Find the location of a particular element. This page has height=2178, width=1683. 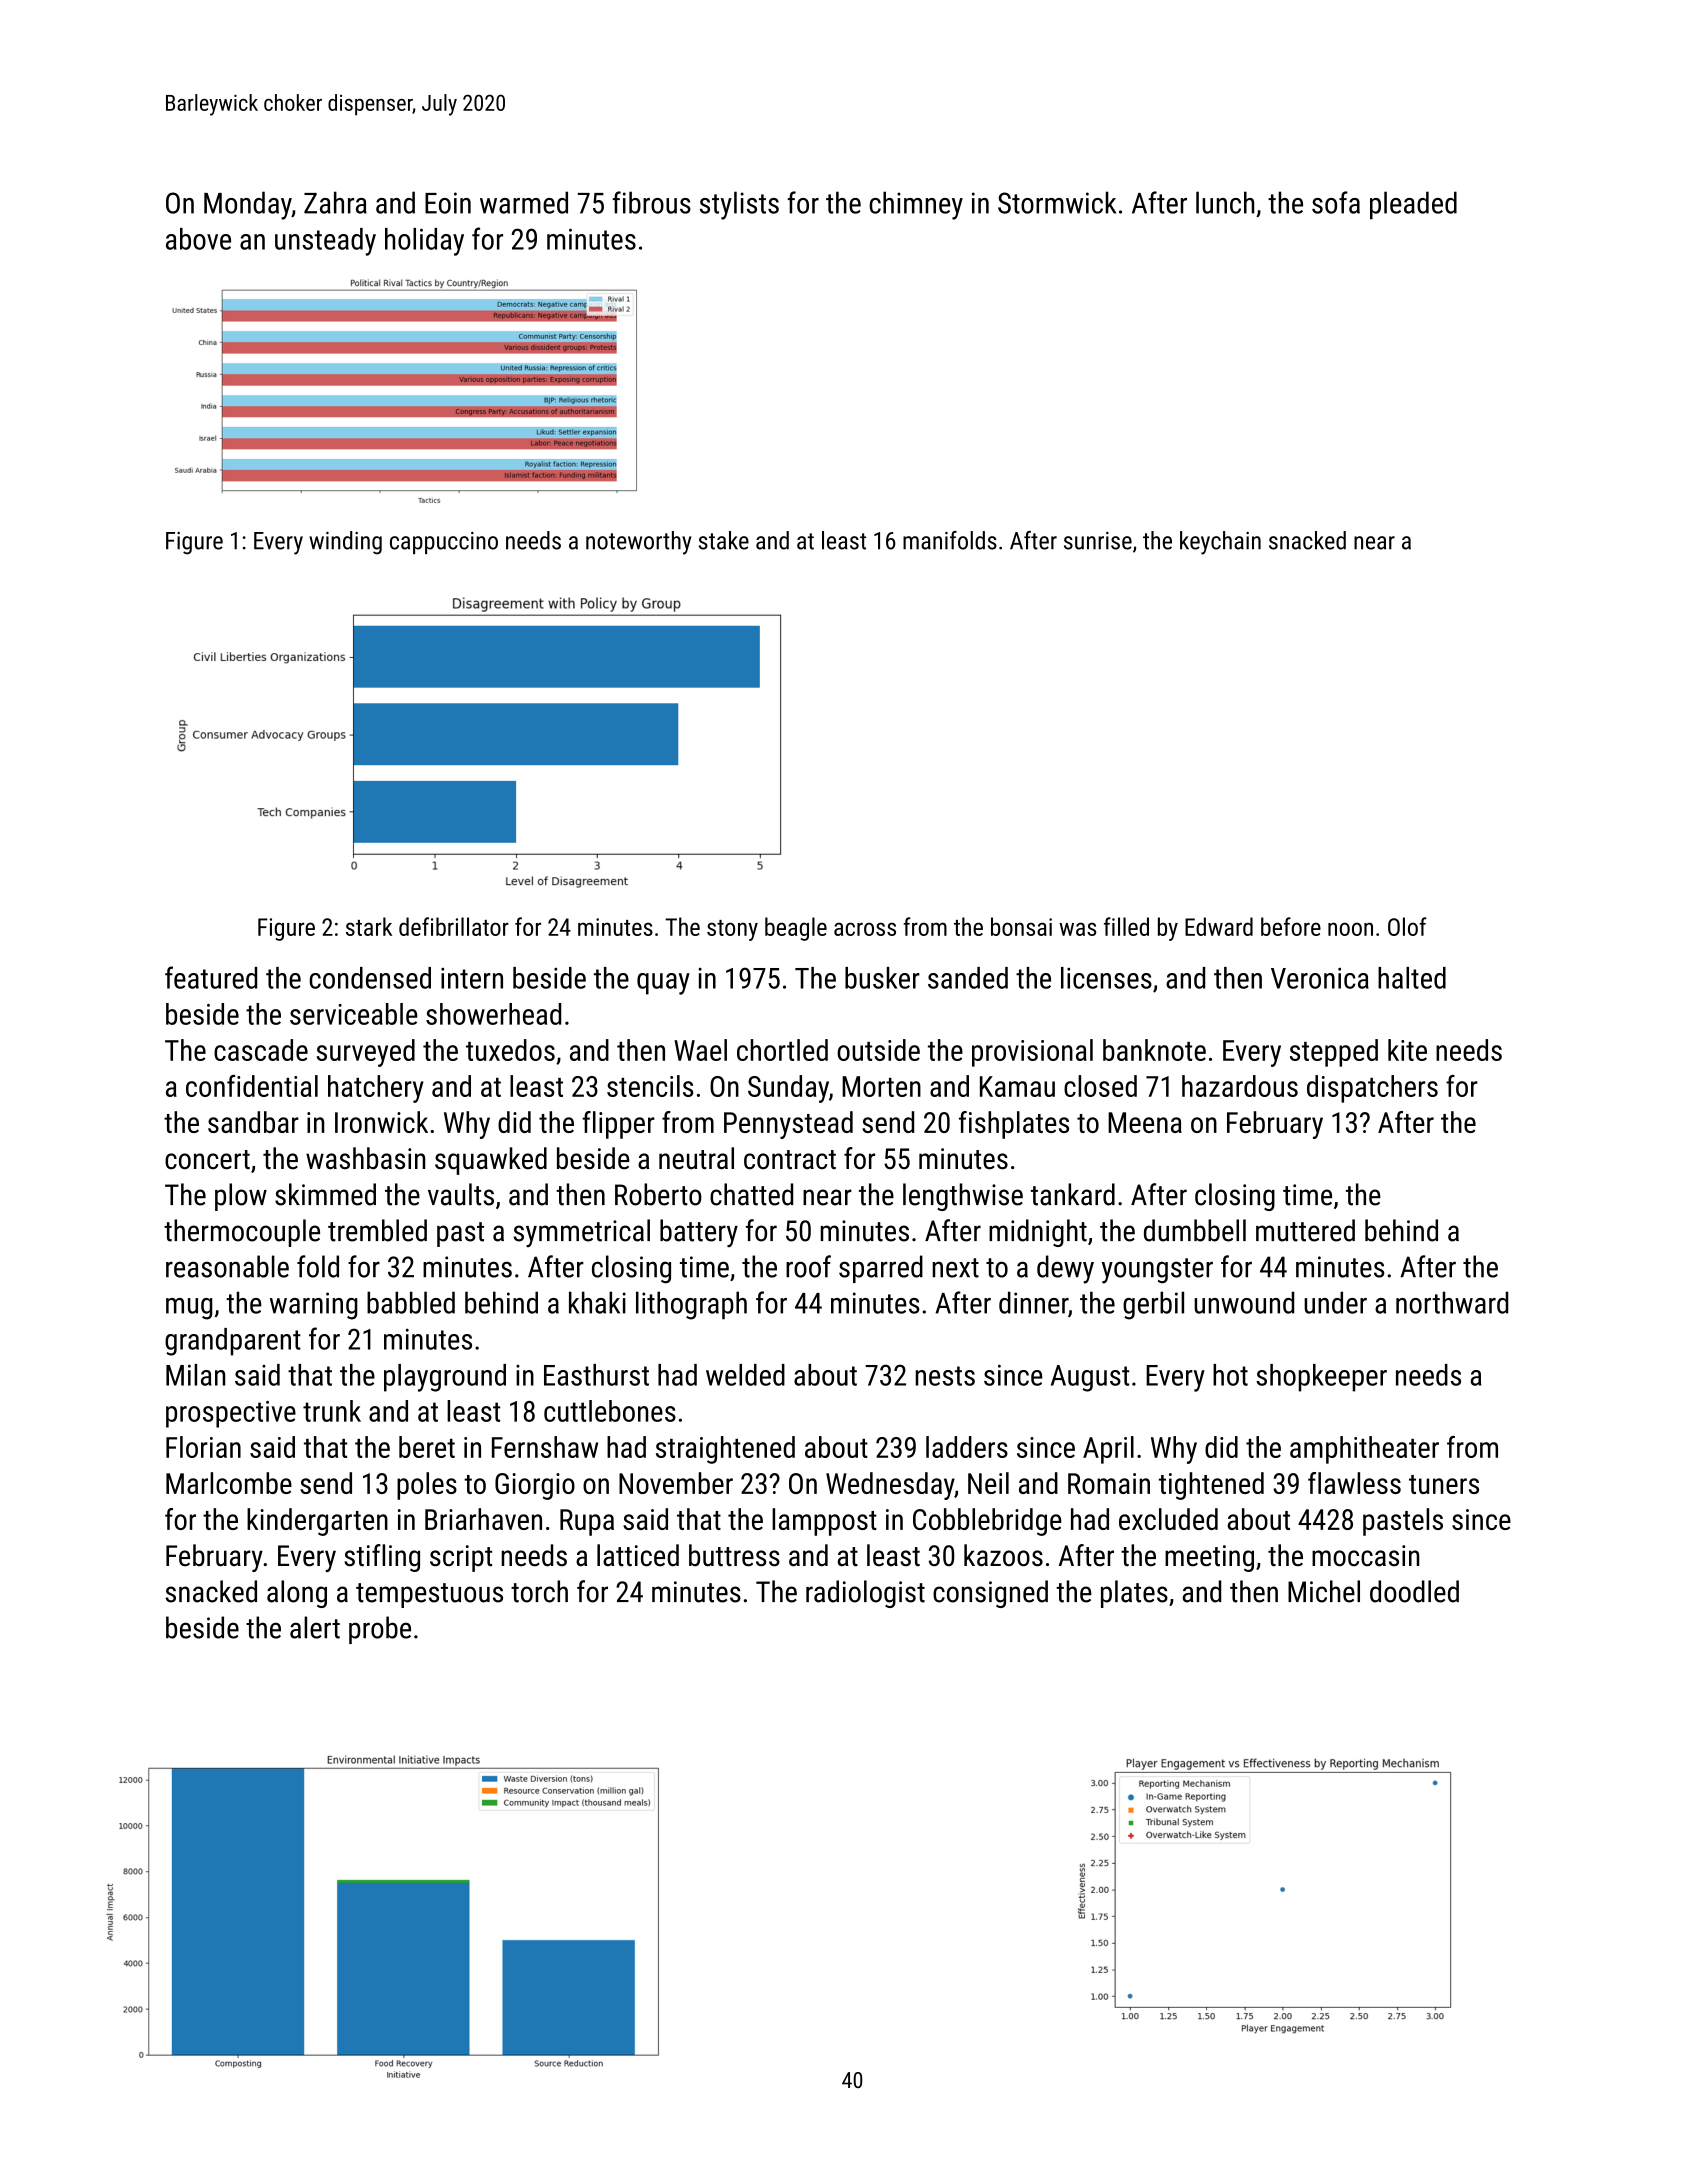

Marlcombe is located at coordinates (229, 1483).
